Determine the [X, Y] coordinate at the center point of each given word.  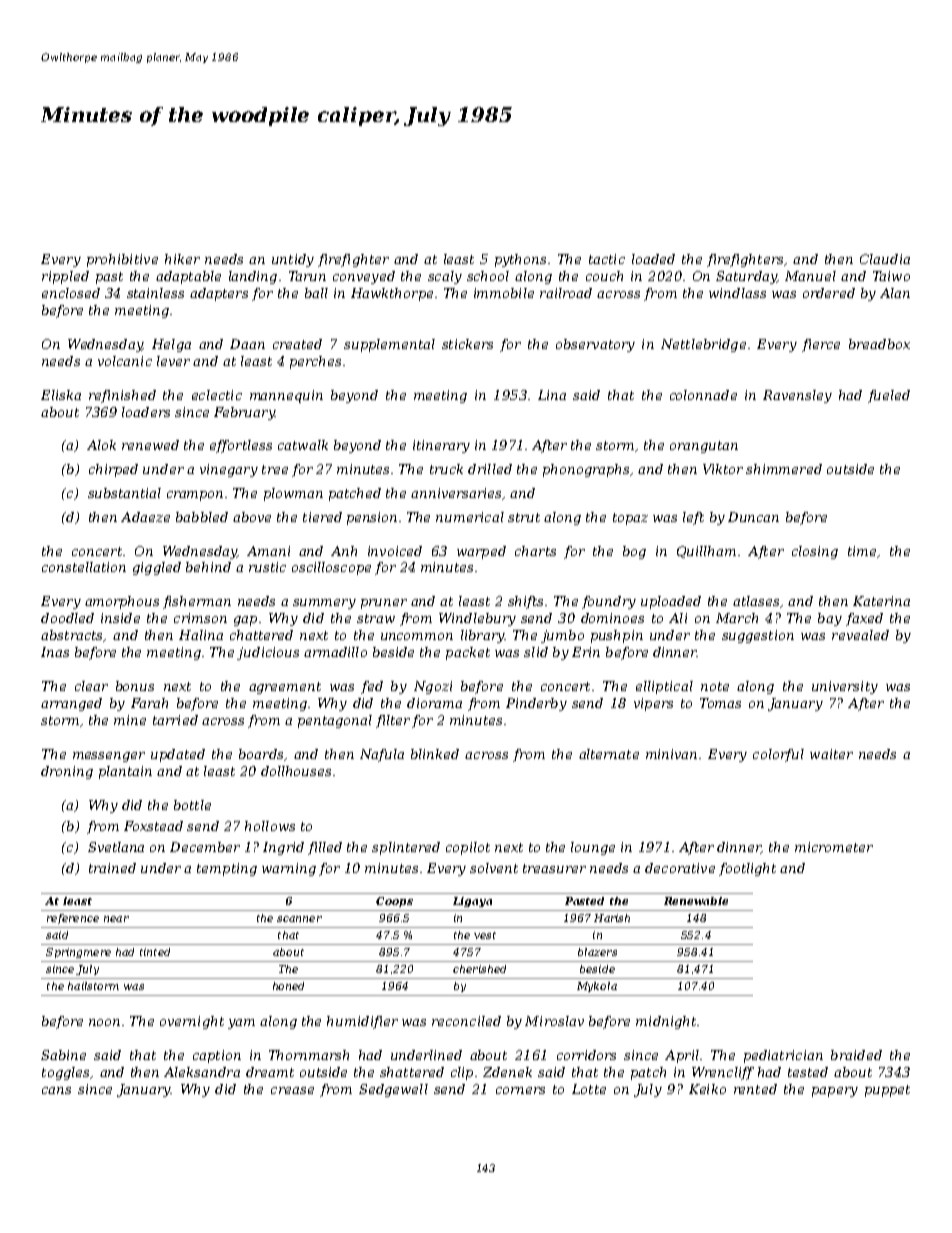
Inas [55, 652]
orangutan [704, 447]
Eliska [61, 395]
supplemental [389, 345]
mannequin [286, 396]
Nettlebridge [703, 345]
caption [217, 1056]
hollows [270, 826]
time [862, 551]
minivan [671, 754]
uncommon [417, 636]
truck [446, 469]
